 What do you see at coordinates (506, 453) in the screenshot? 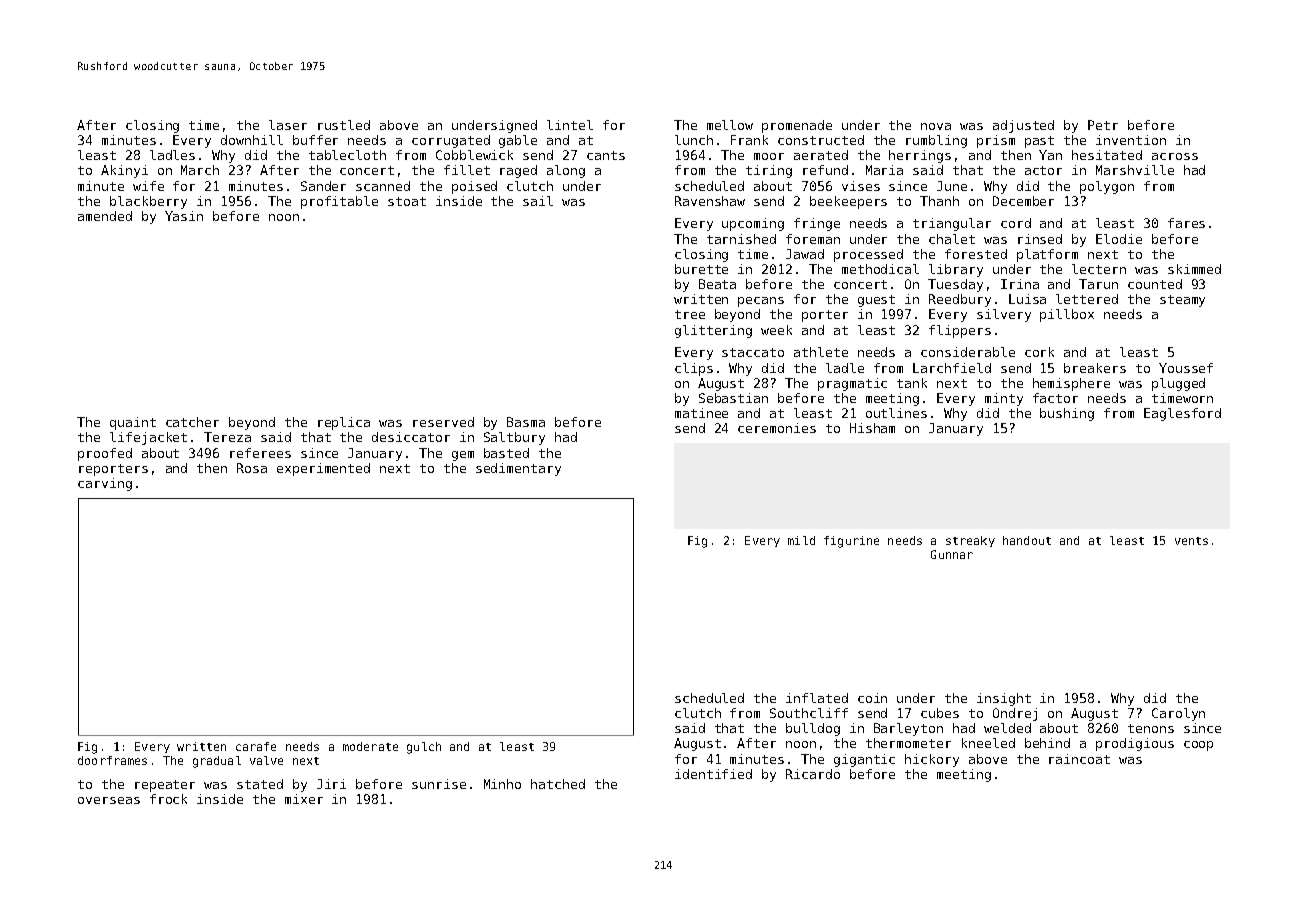
I see `basted` at bounding box center [506, 453].
